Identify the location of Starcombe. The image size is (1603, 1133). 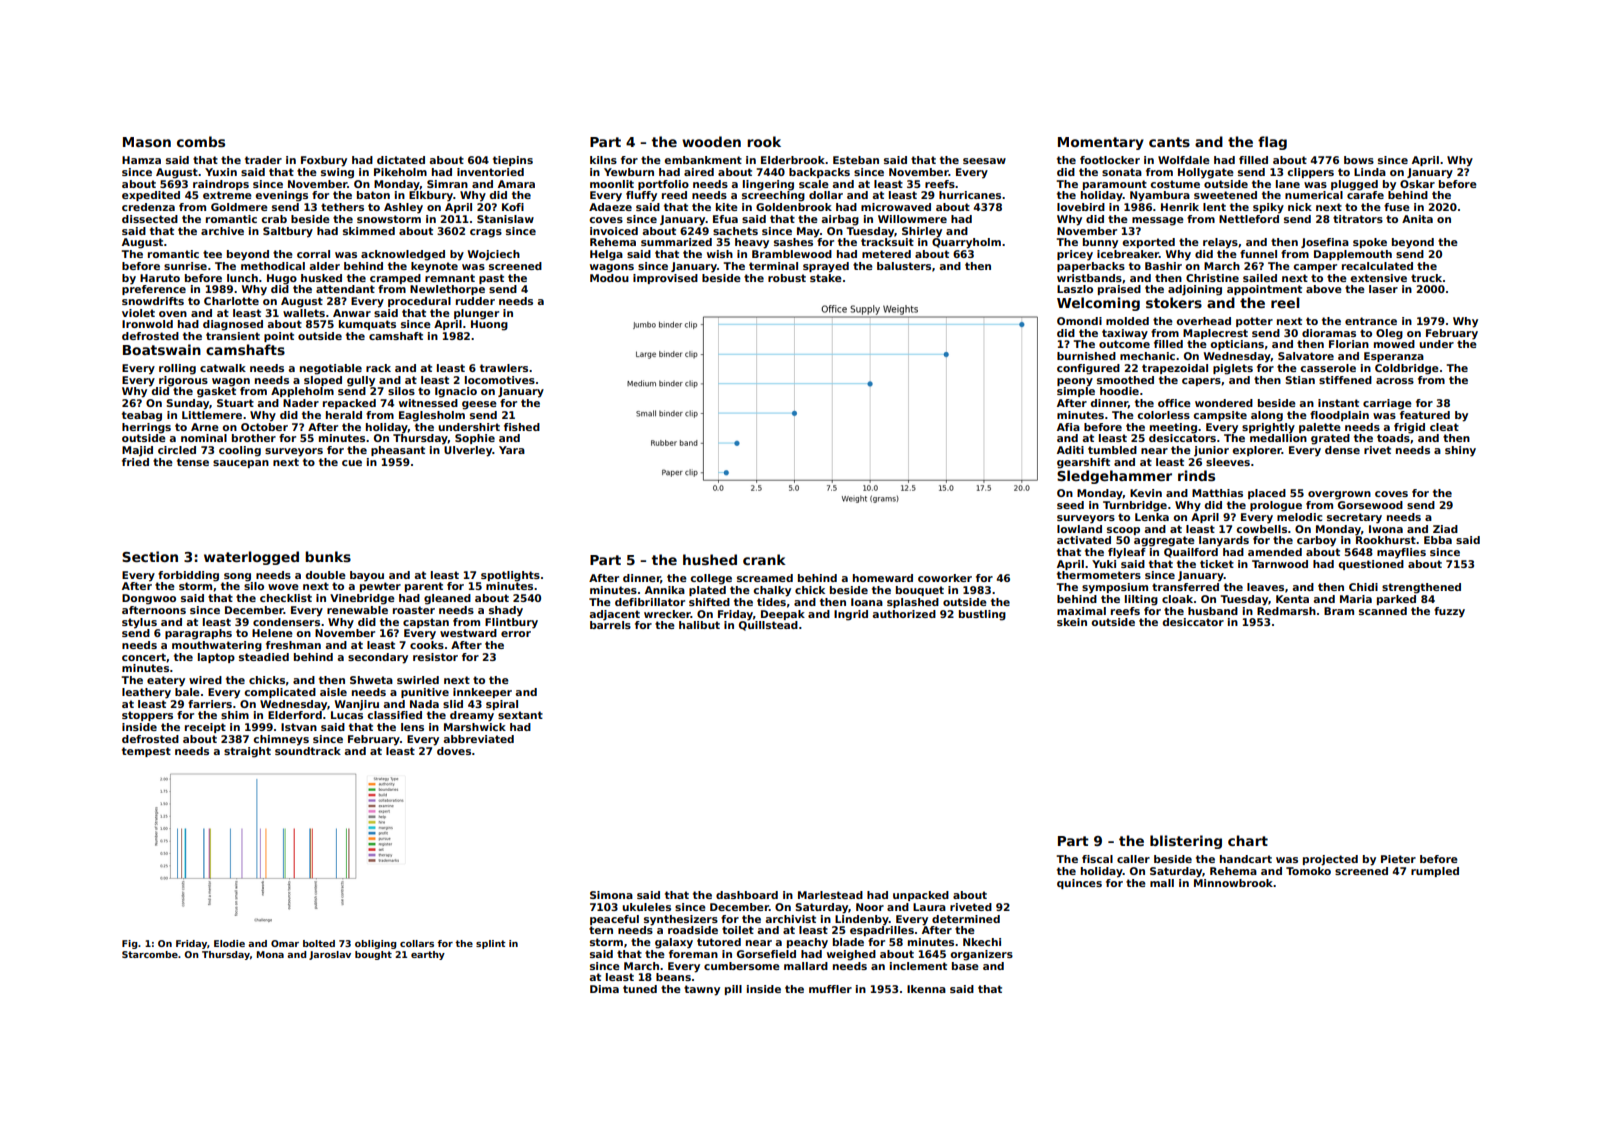
(150, 954).
